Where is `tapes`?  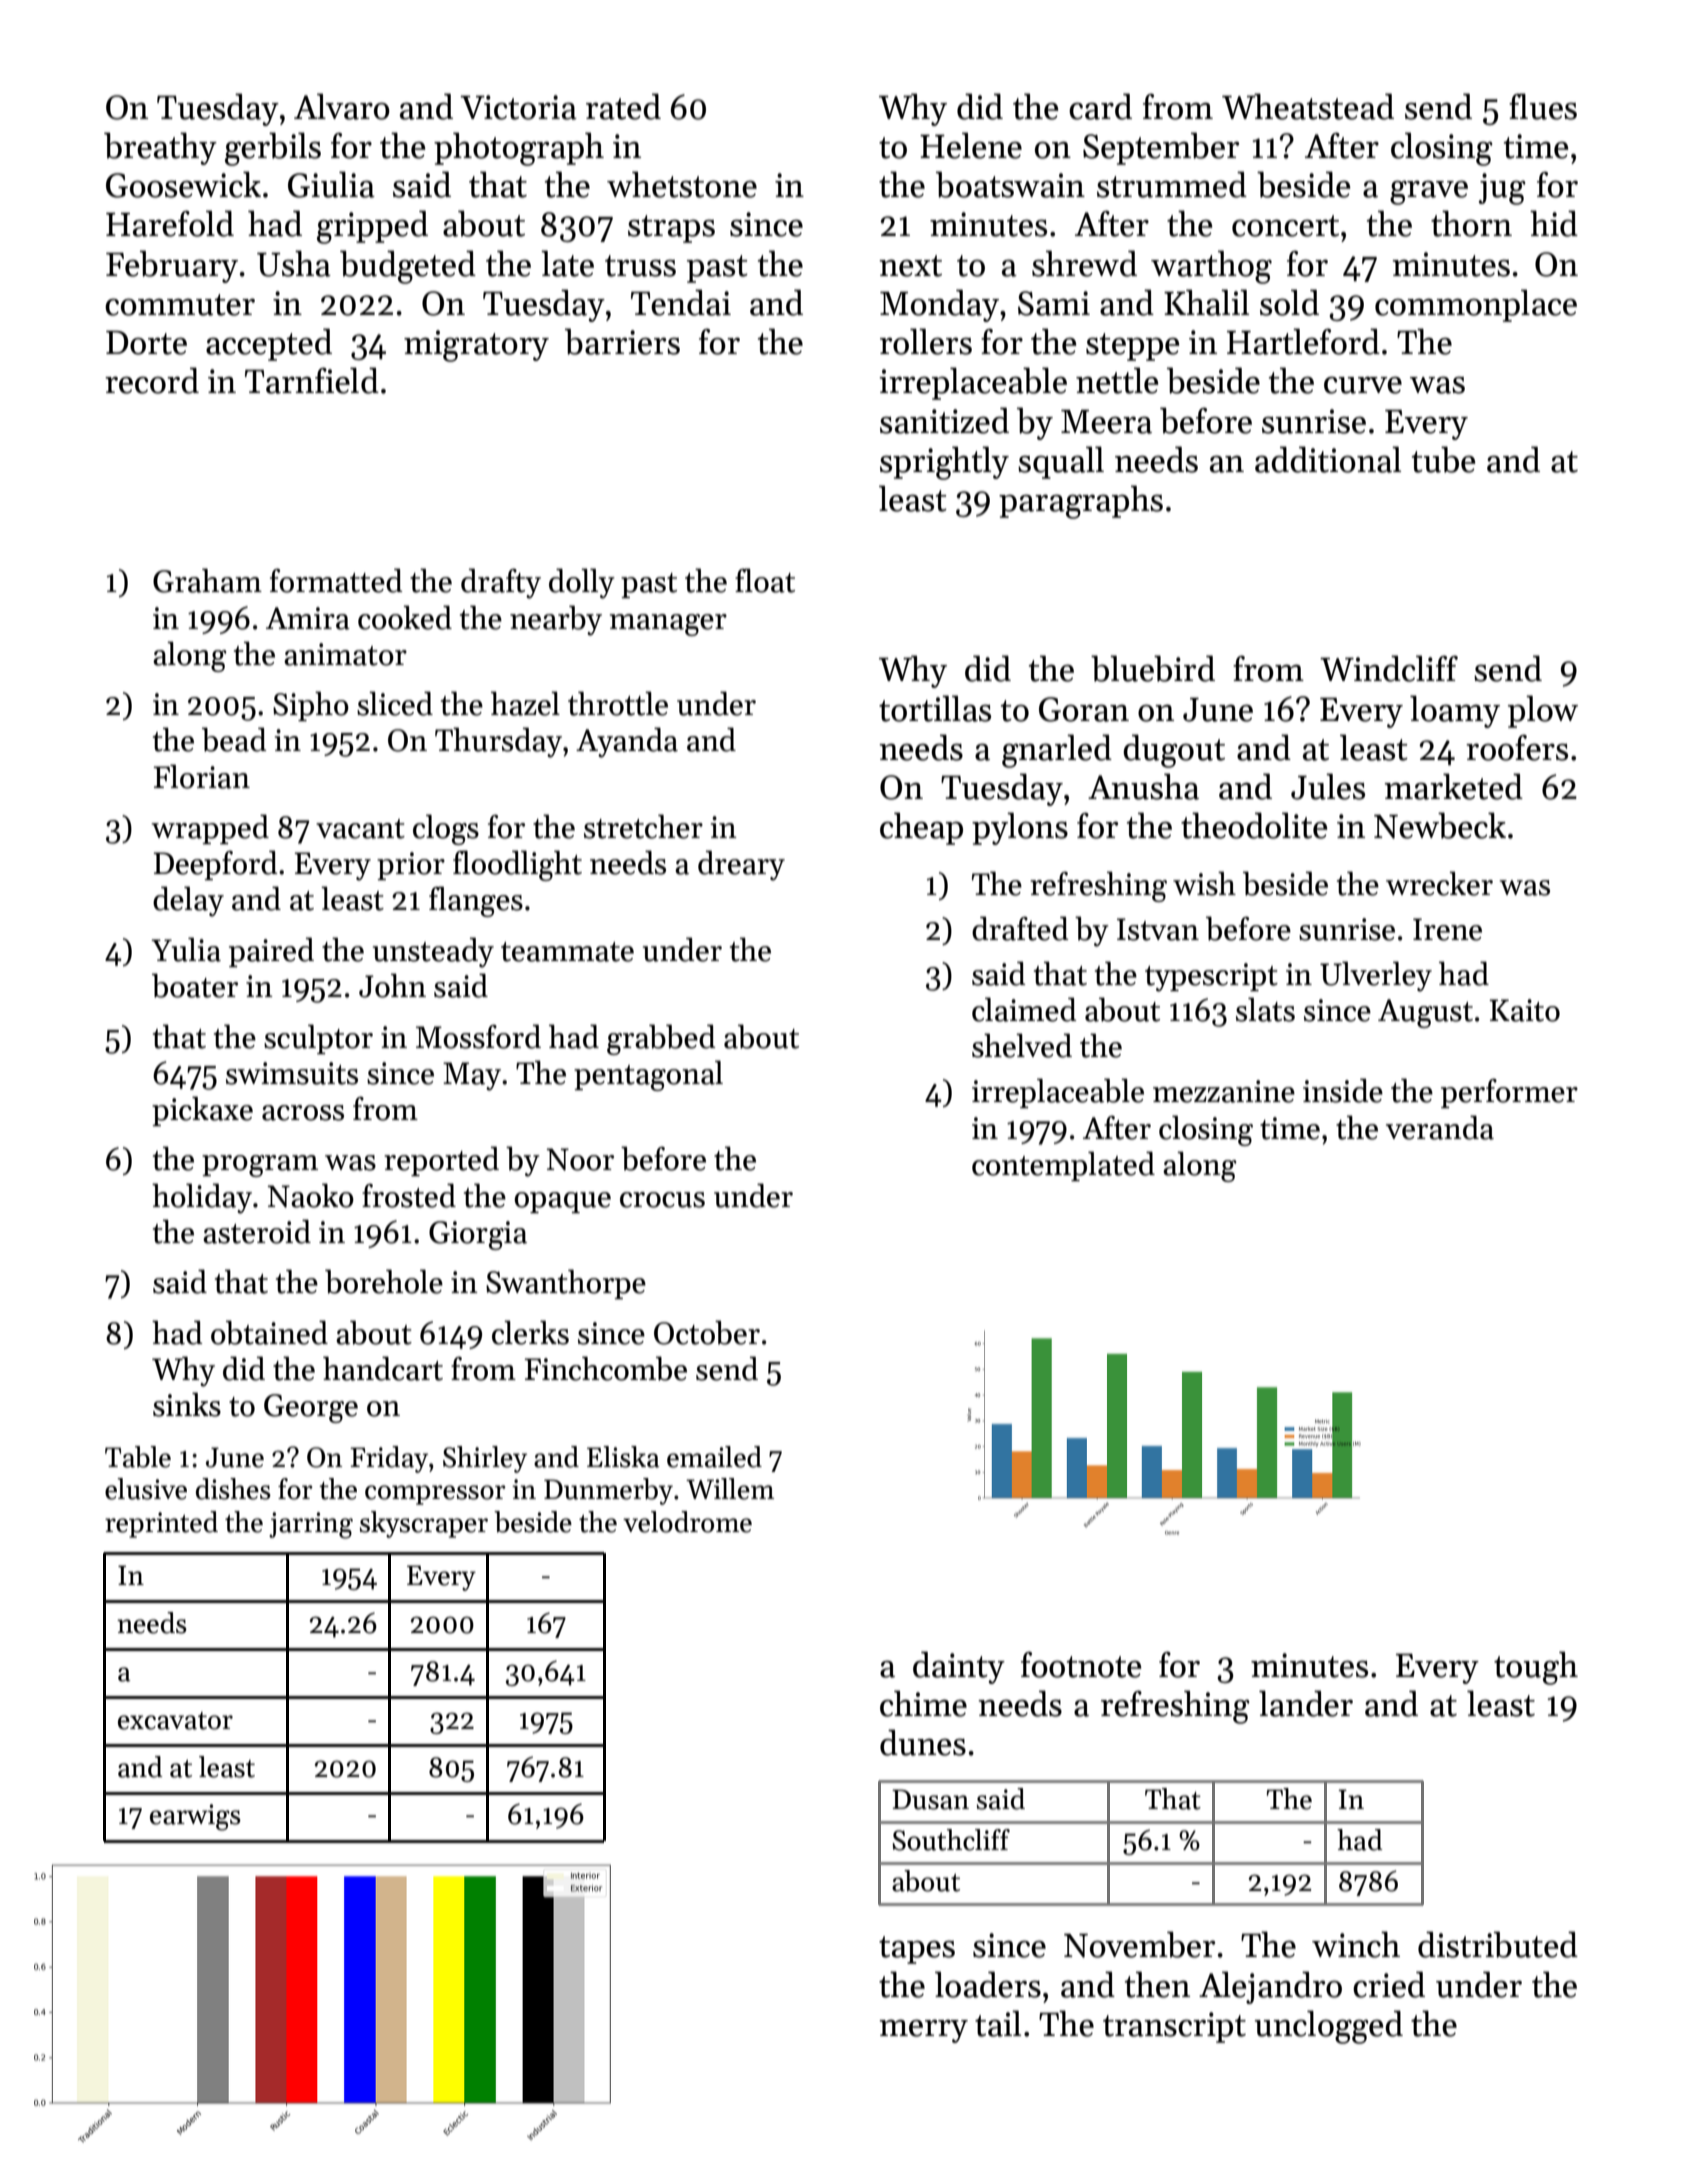
tapes is located at coordinates (917, 1950).
